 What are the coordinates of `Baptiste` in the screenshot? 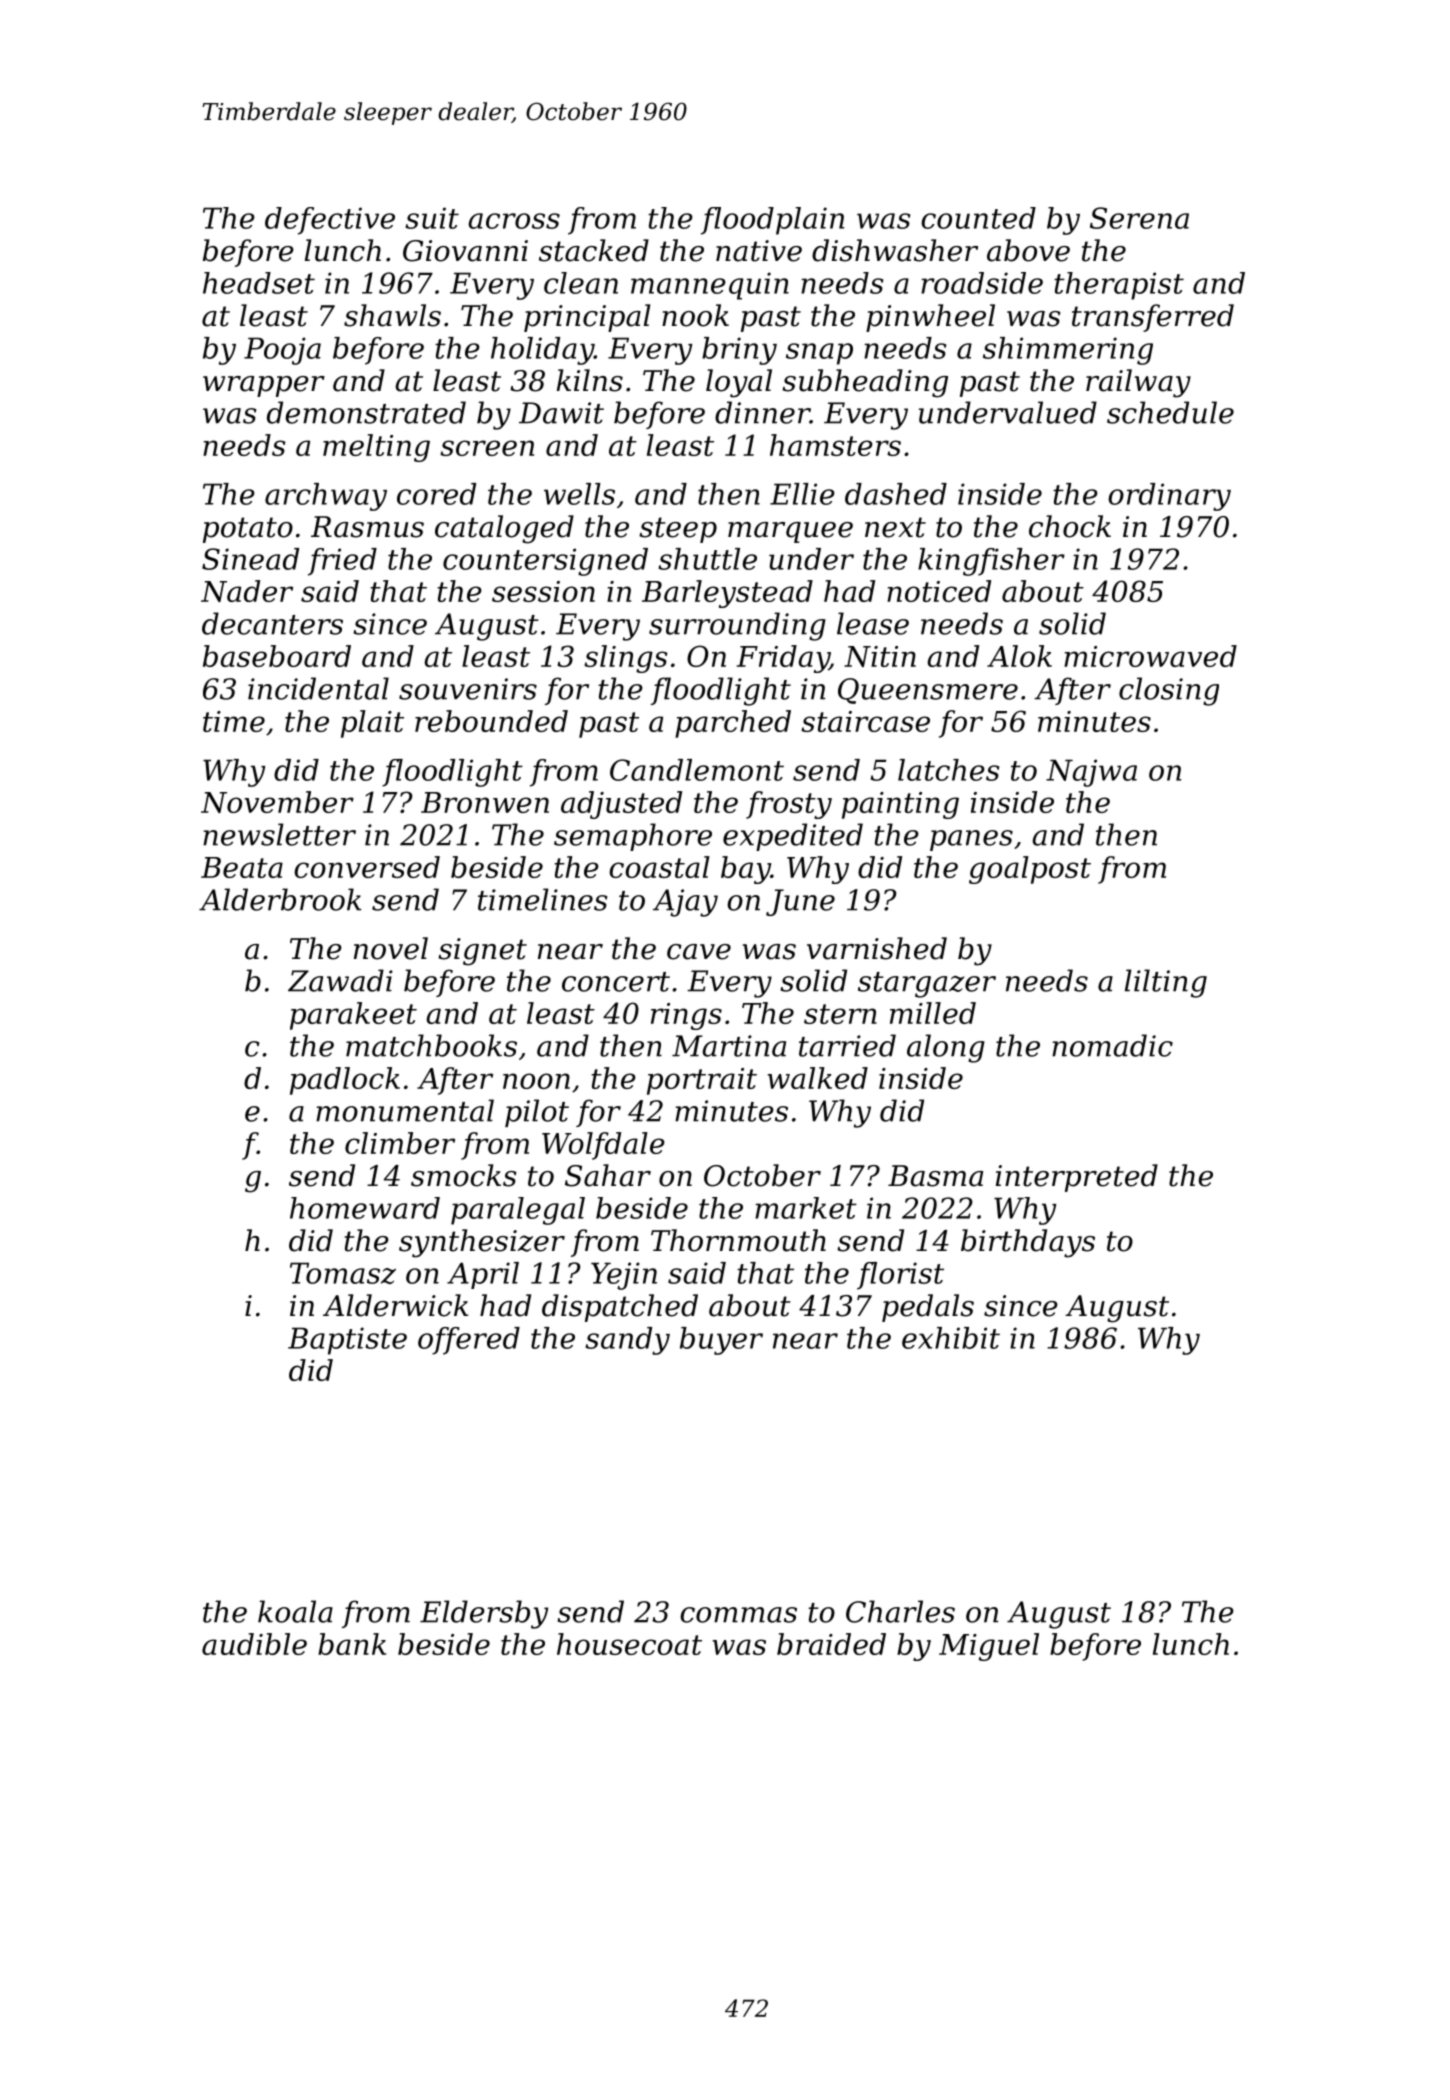 It's located at (347, 1341).
